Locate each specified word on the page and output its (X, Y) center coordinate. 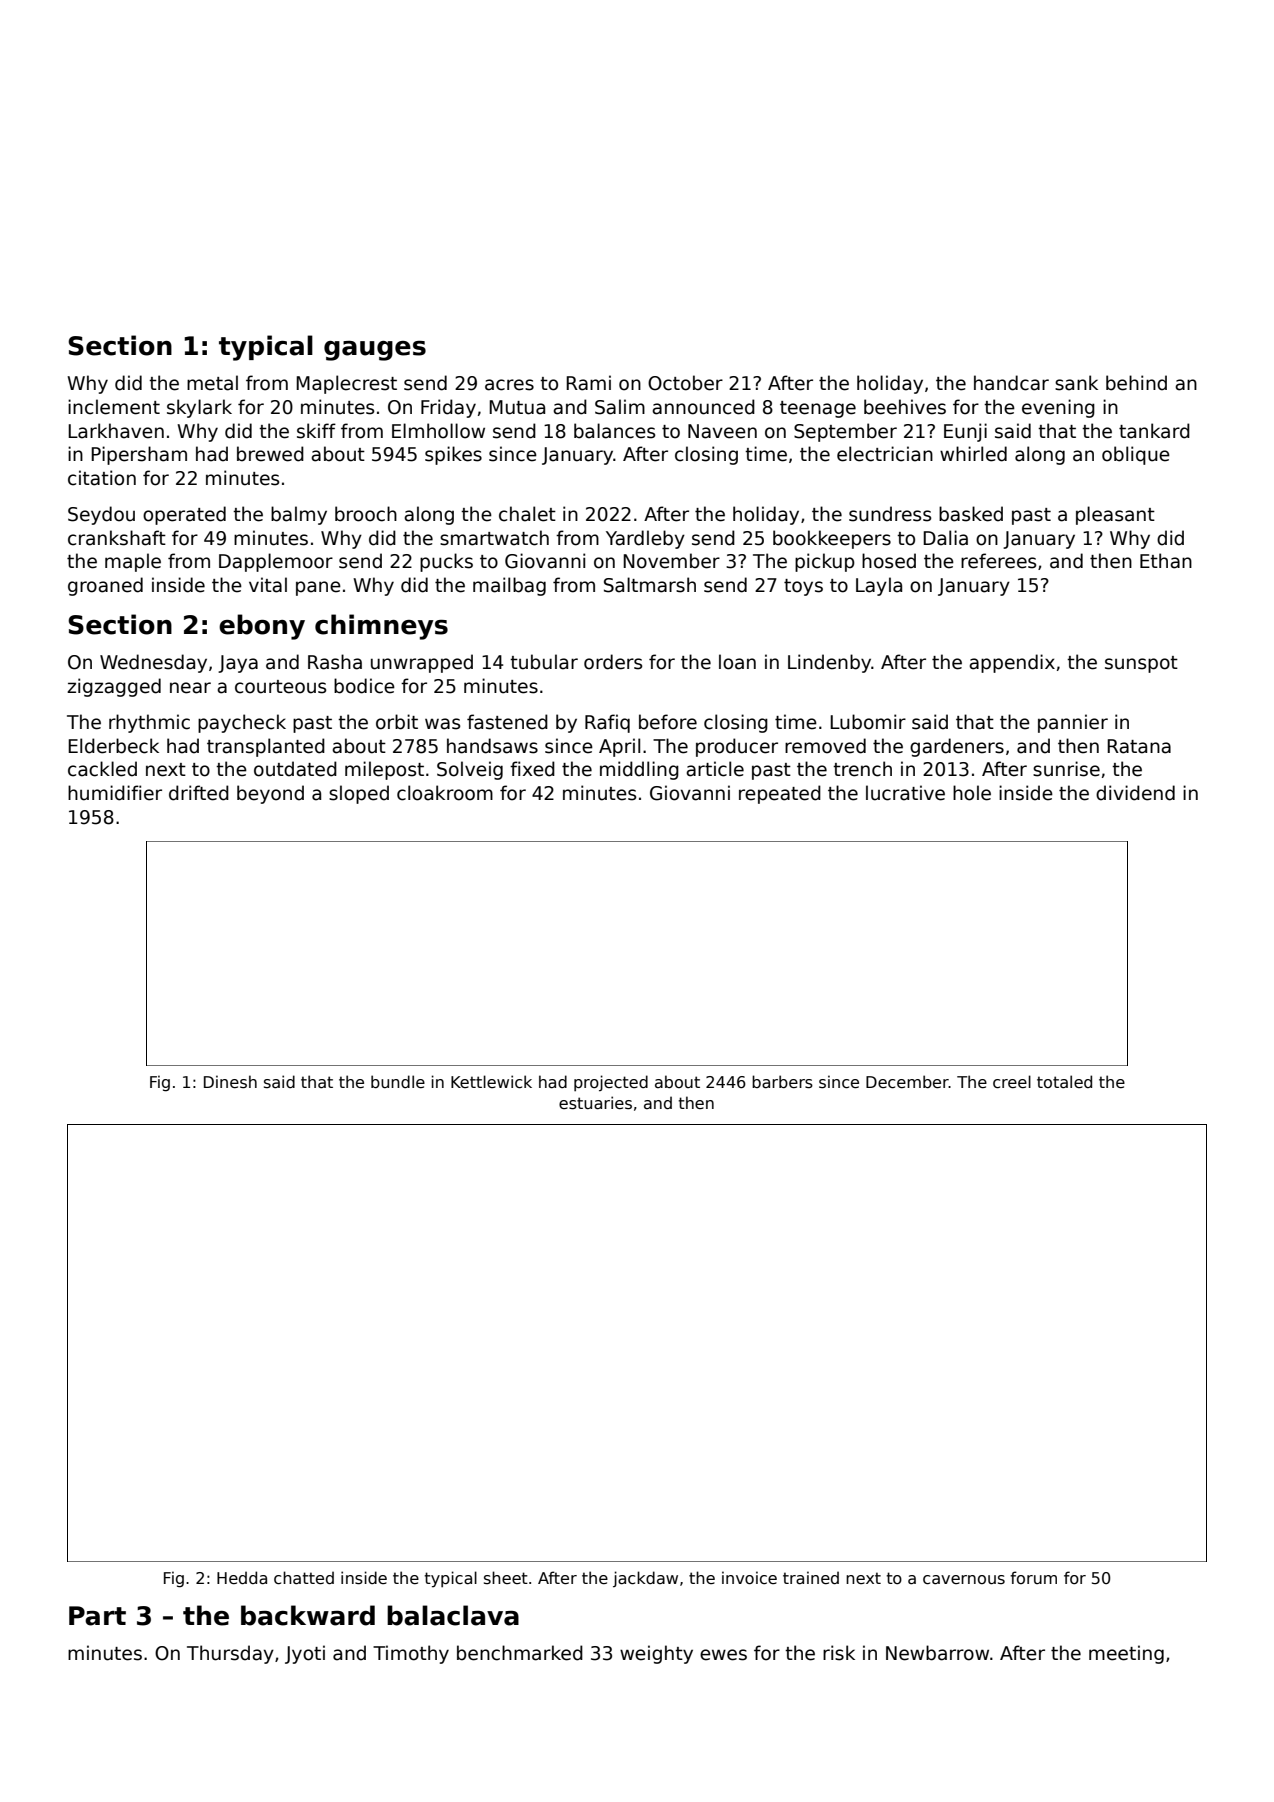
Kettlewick (491, 1082)
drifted (199, 793)
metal (212, 383)
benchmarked (520, 1653)
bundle (398, 1081)
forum (1033, 1577)
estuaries (595, 1103)
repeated (780, 794)
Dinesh (230, 1082)
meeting (1126, 1654)
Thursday (230, 1654)
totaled (1064, 1082)
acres (509, 385)
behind (1136, 383)
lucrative (905, 793)
